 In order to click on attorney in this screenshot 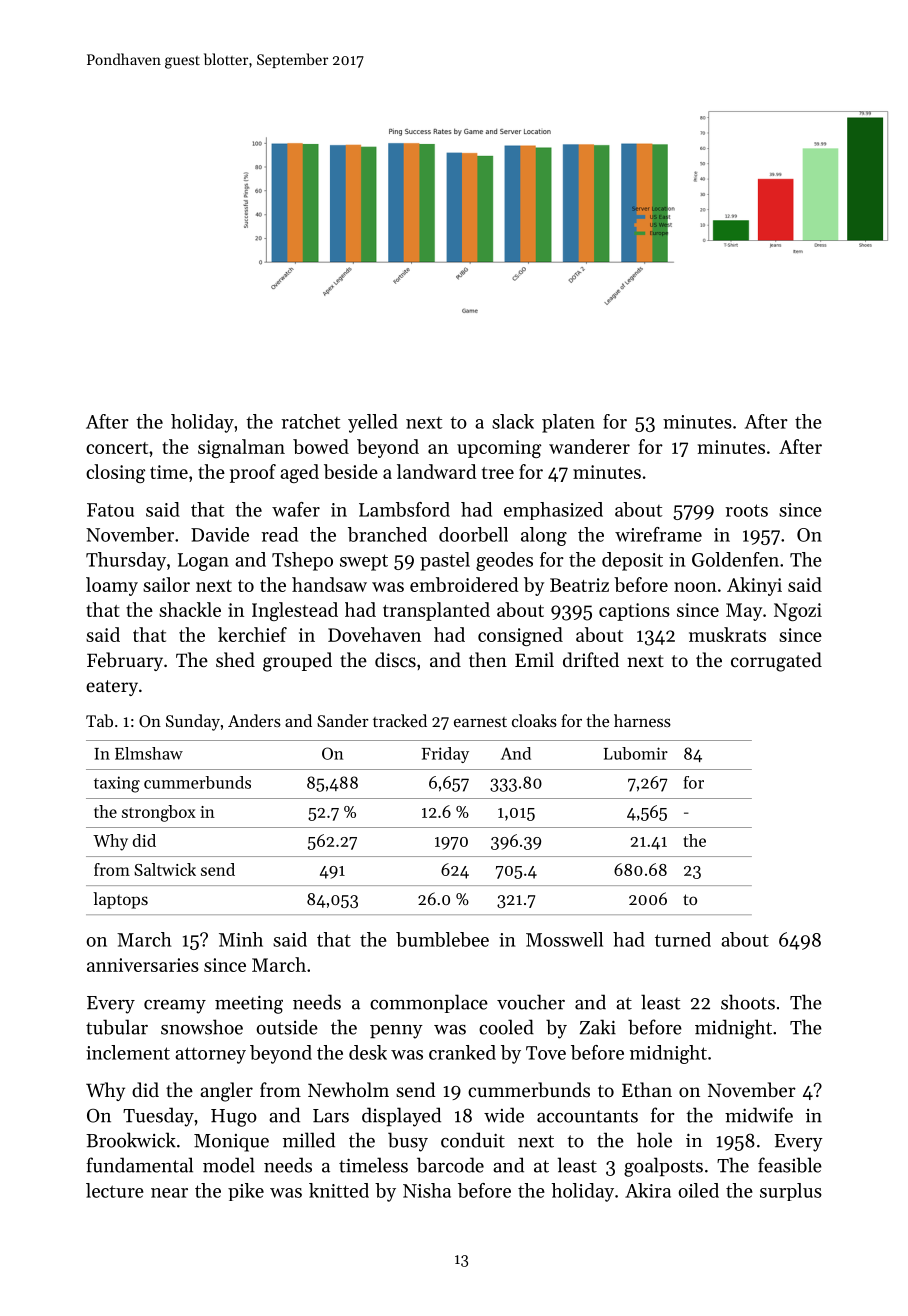, I will do `click(210, 1055)`.
